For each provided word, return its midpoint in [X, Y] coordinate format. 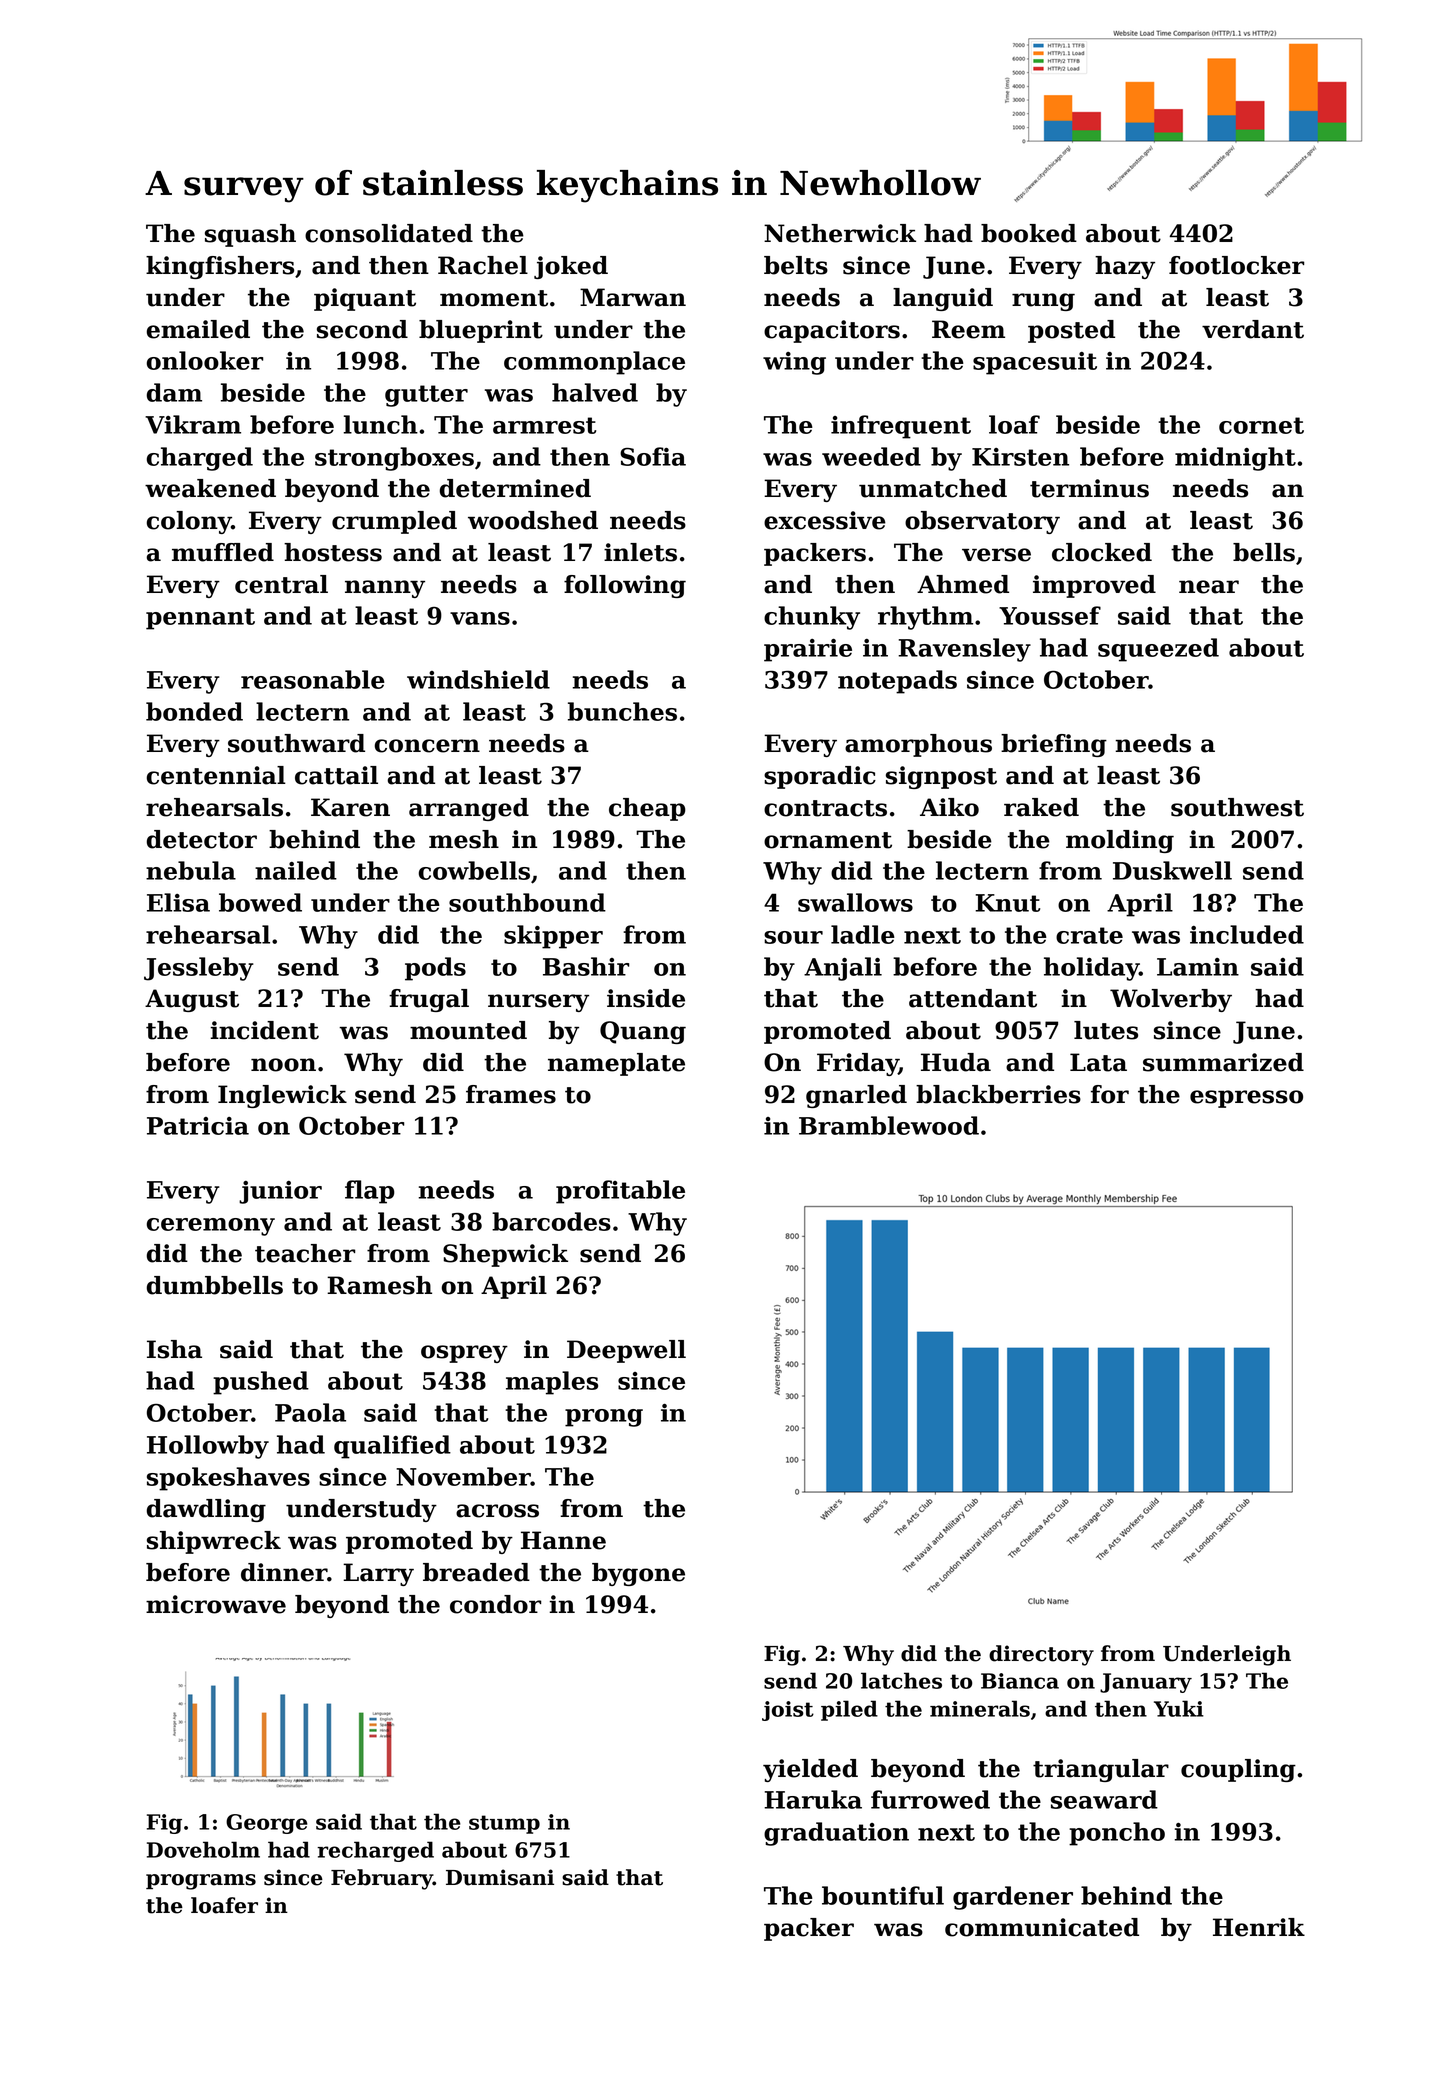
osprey [464, 1354]
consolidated [389, 233]
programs [201, 1882]
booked [1029, 233]
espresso [1246, 1099]
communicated [1042, 1927]
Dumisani [500, 1877]
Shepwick [505, 1255]
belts [796, 265]
